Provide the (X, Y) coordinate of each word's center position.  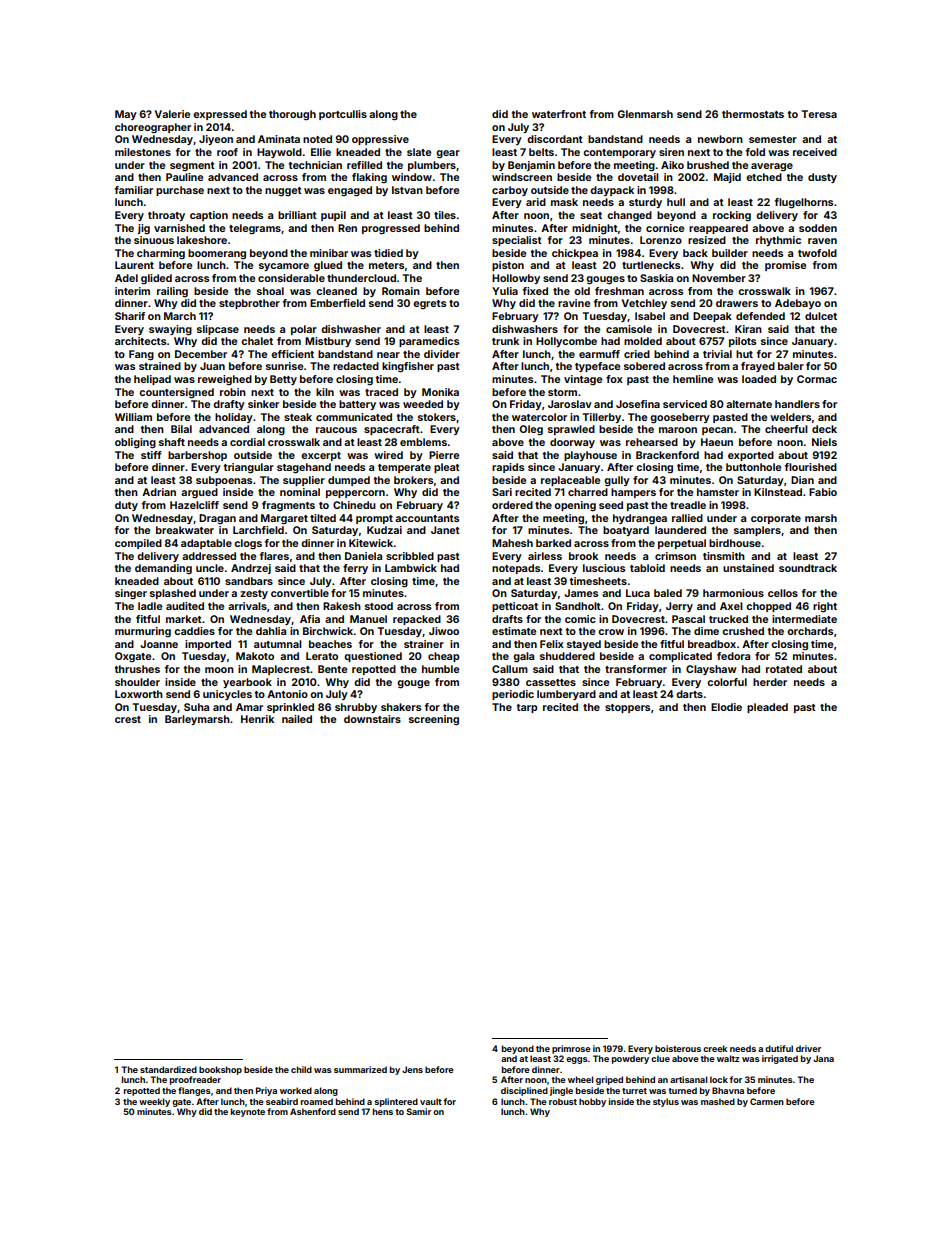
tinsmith (724, 556)
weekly (154, 1102)
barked (553, 543)
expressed (220, 115)
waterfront (559, 114)
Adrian (159, 492)
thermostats (753, 114)
